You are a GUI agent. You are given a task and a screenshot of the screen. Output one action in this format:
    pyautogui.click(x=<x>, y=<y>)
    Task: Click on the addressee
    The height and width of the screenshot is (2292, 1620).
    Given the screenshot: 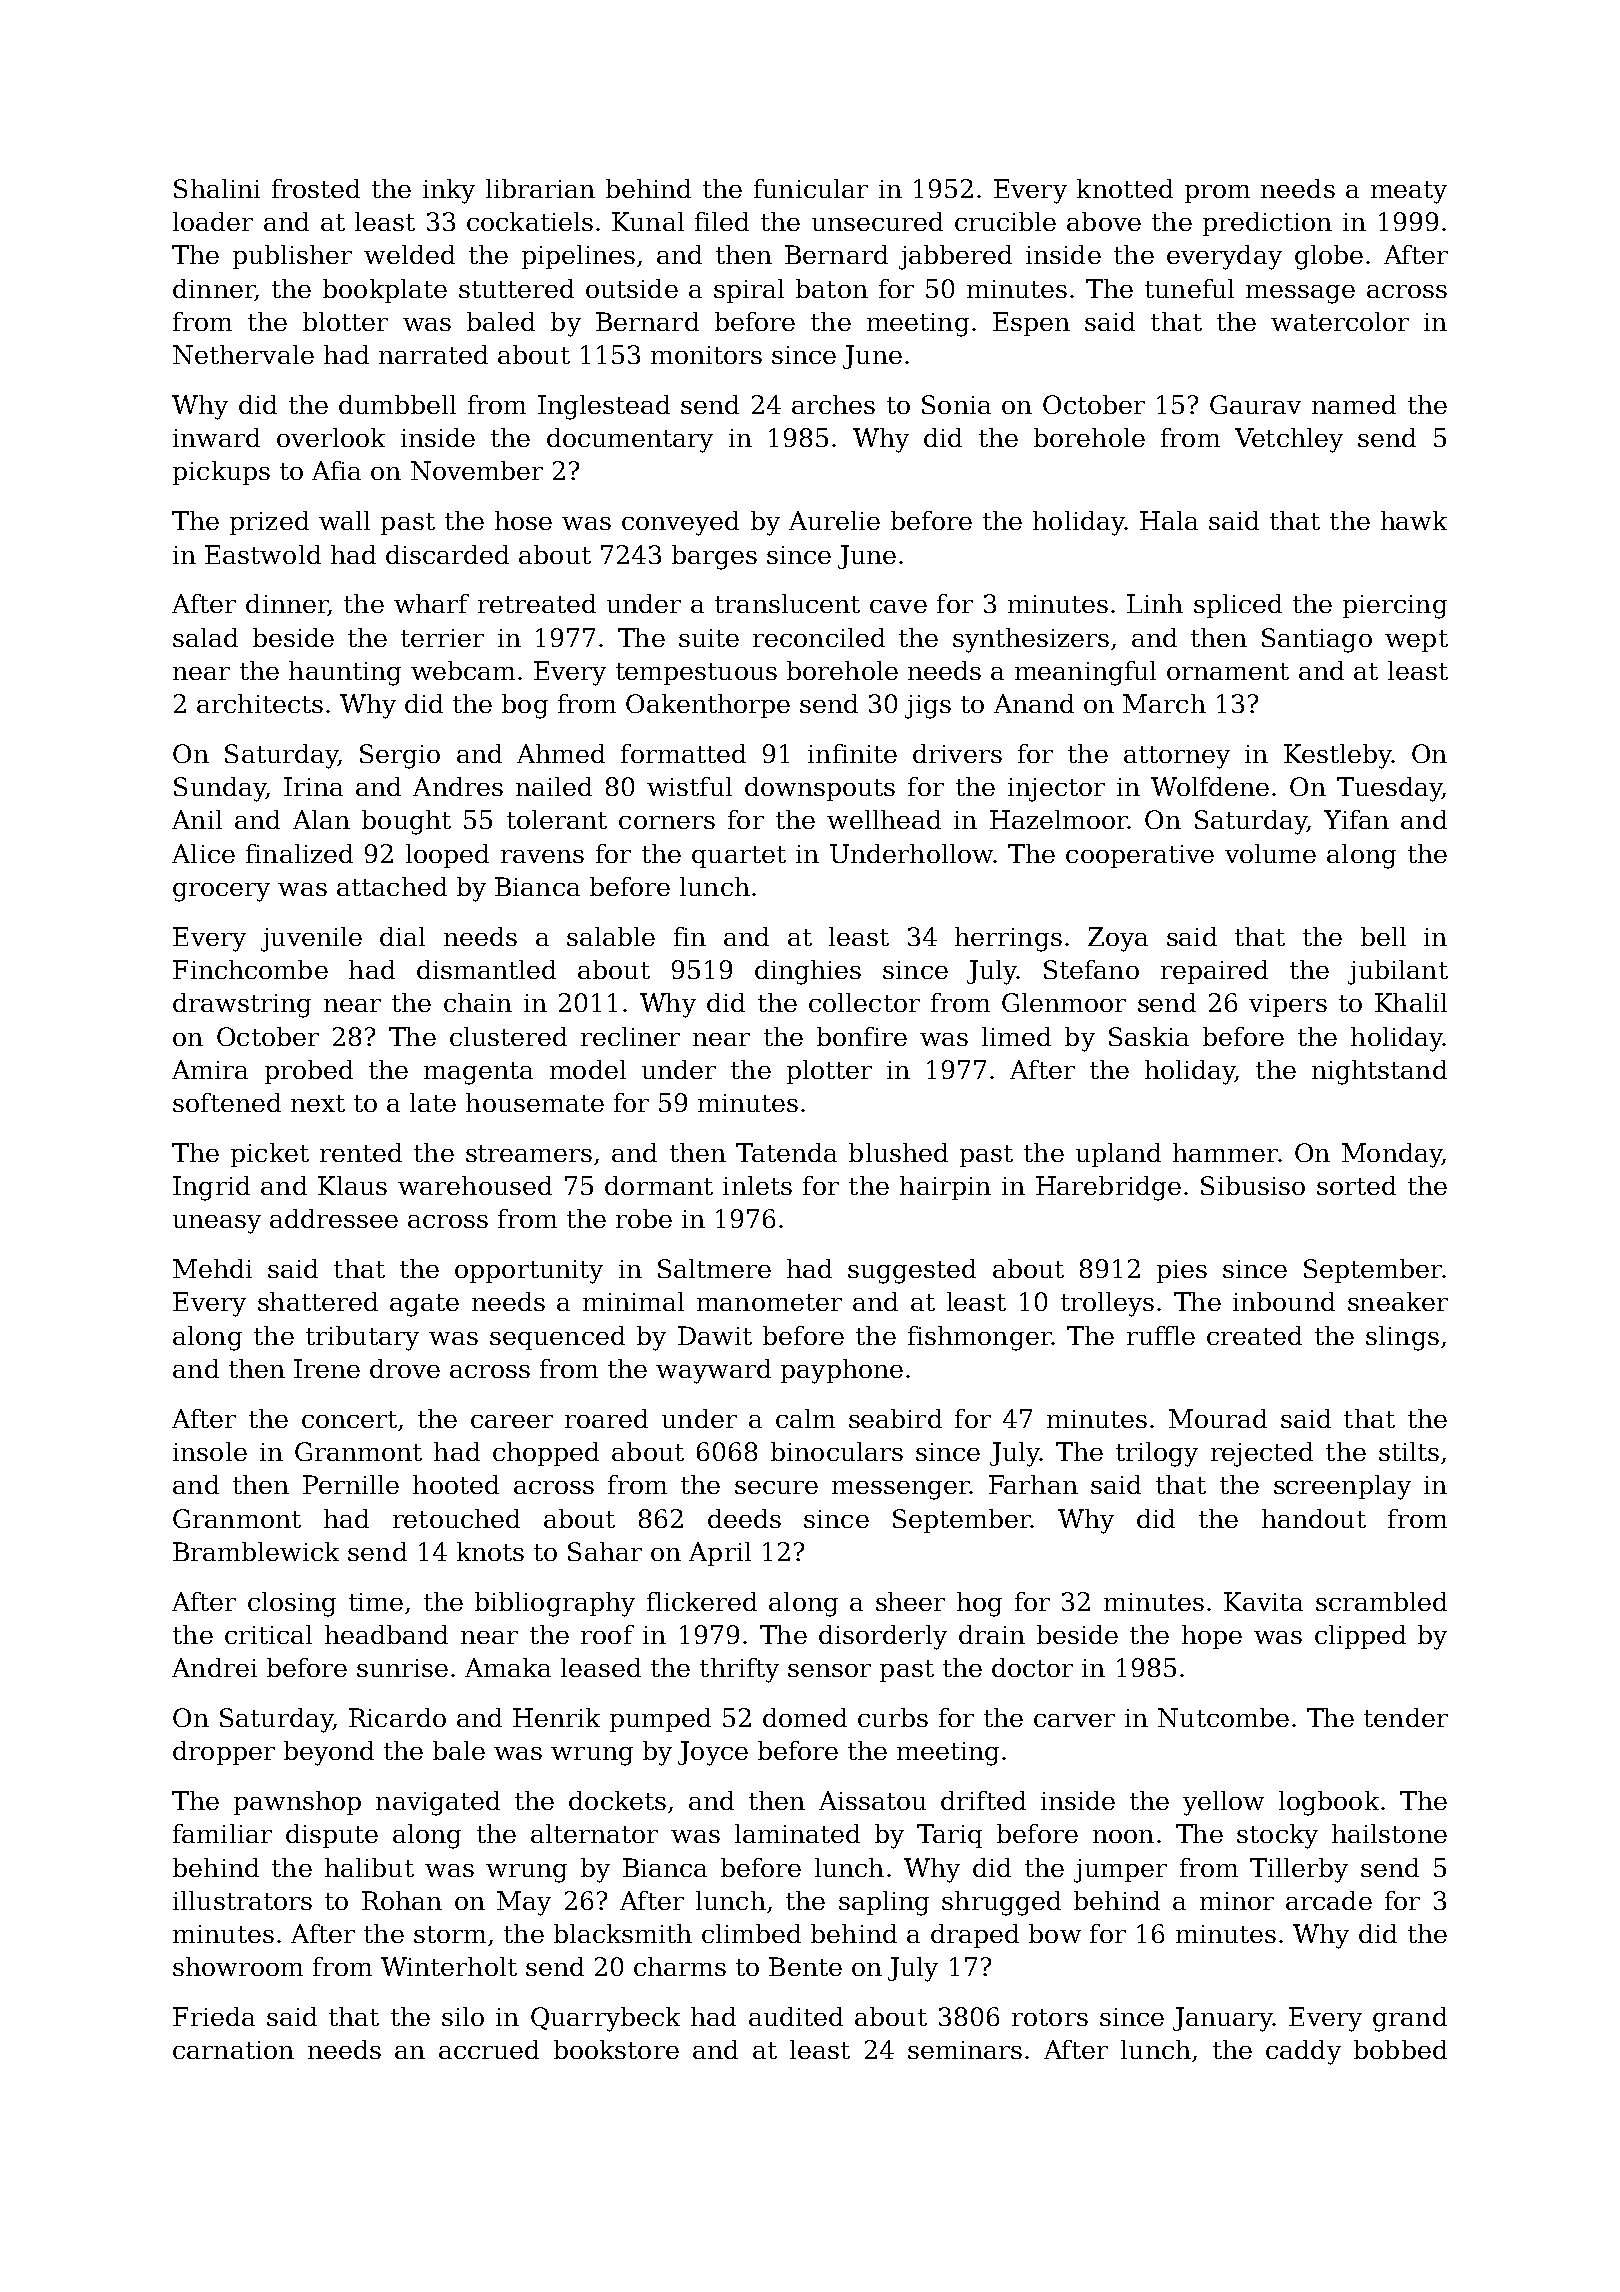 What is the action you would take?
    pyautogui.click(x=334, y=1218)
